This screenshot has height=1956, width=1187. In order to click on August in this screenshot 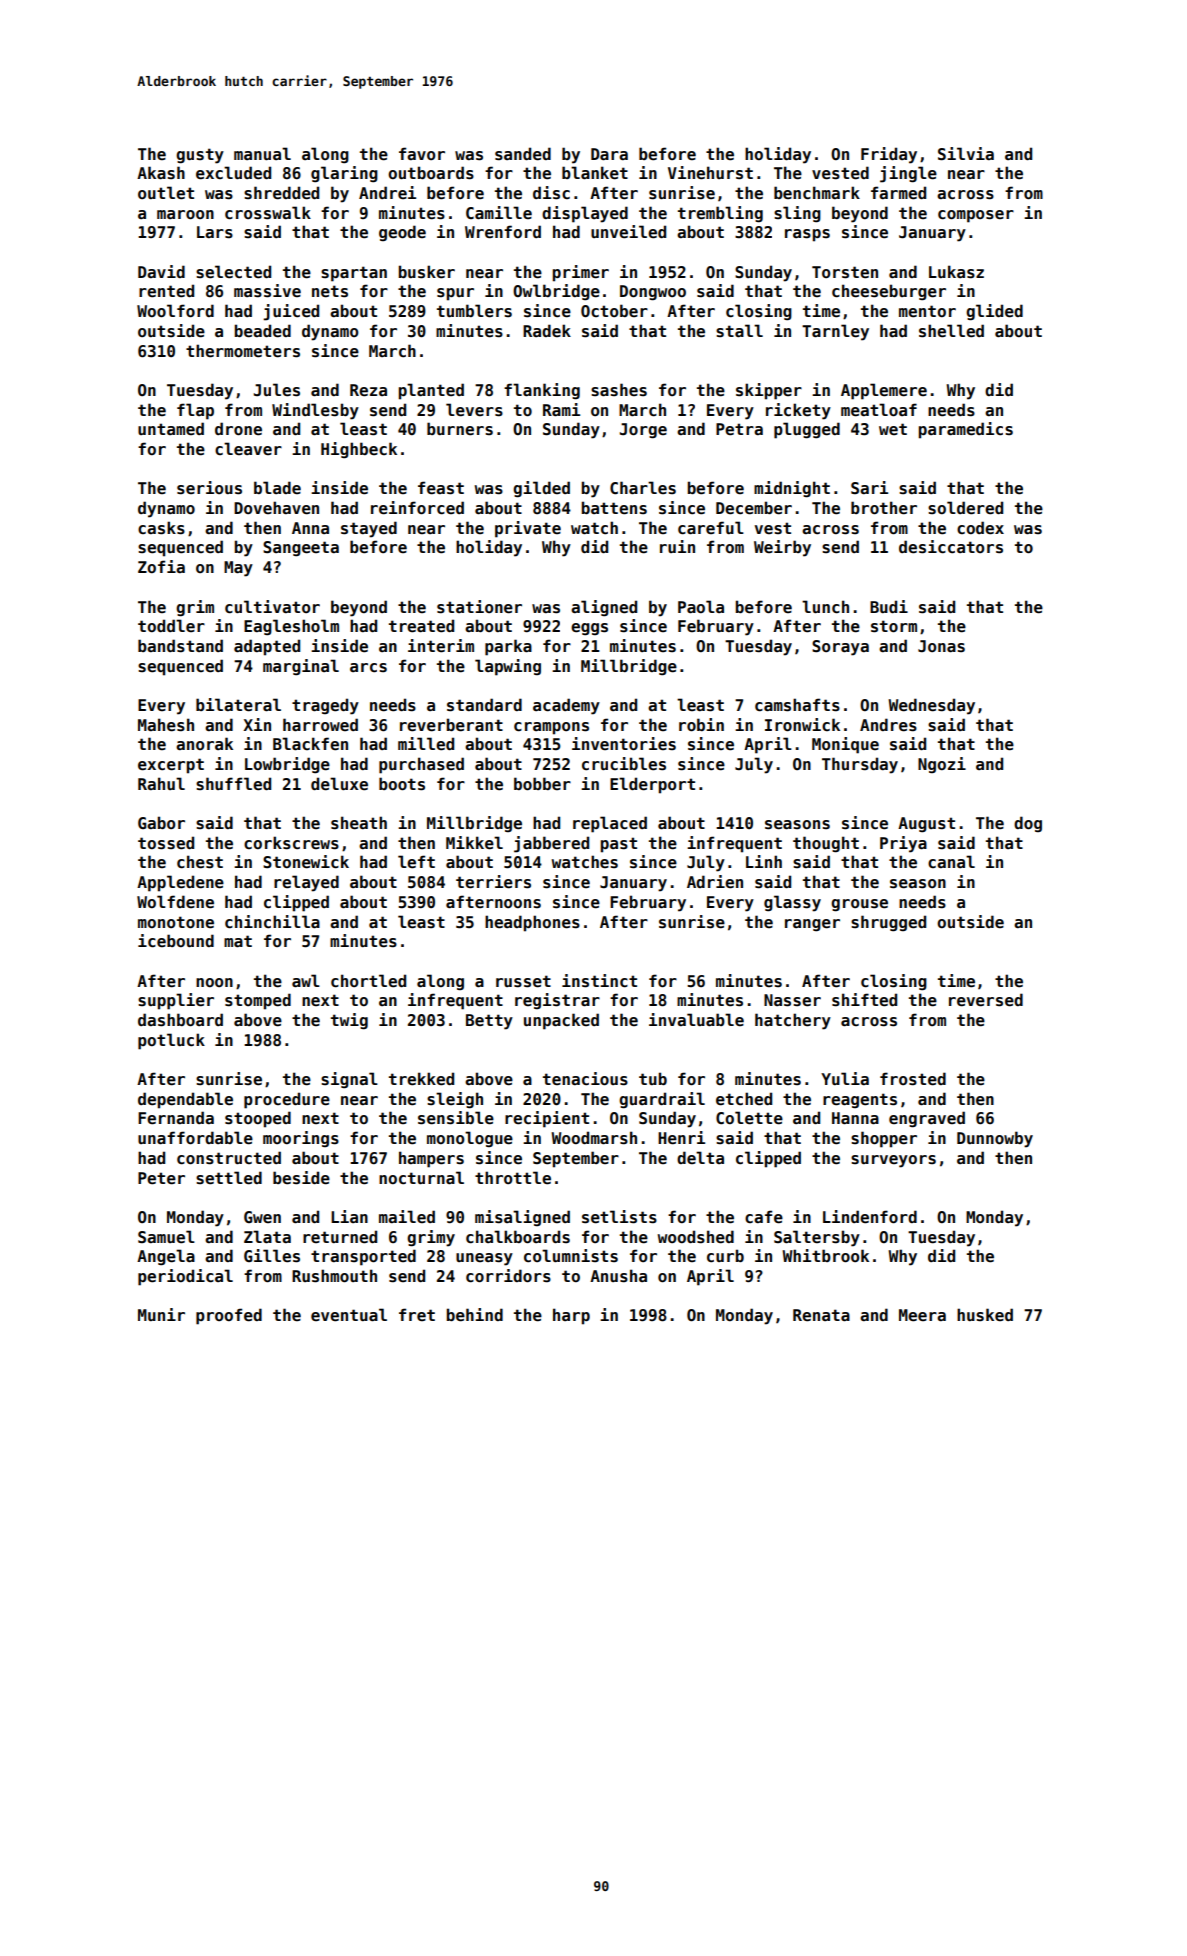, I will do `click(926, 825)`.
